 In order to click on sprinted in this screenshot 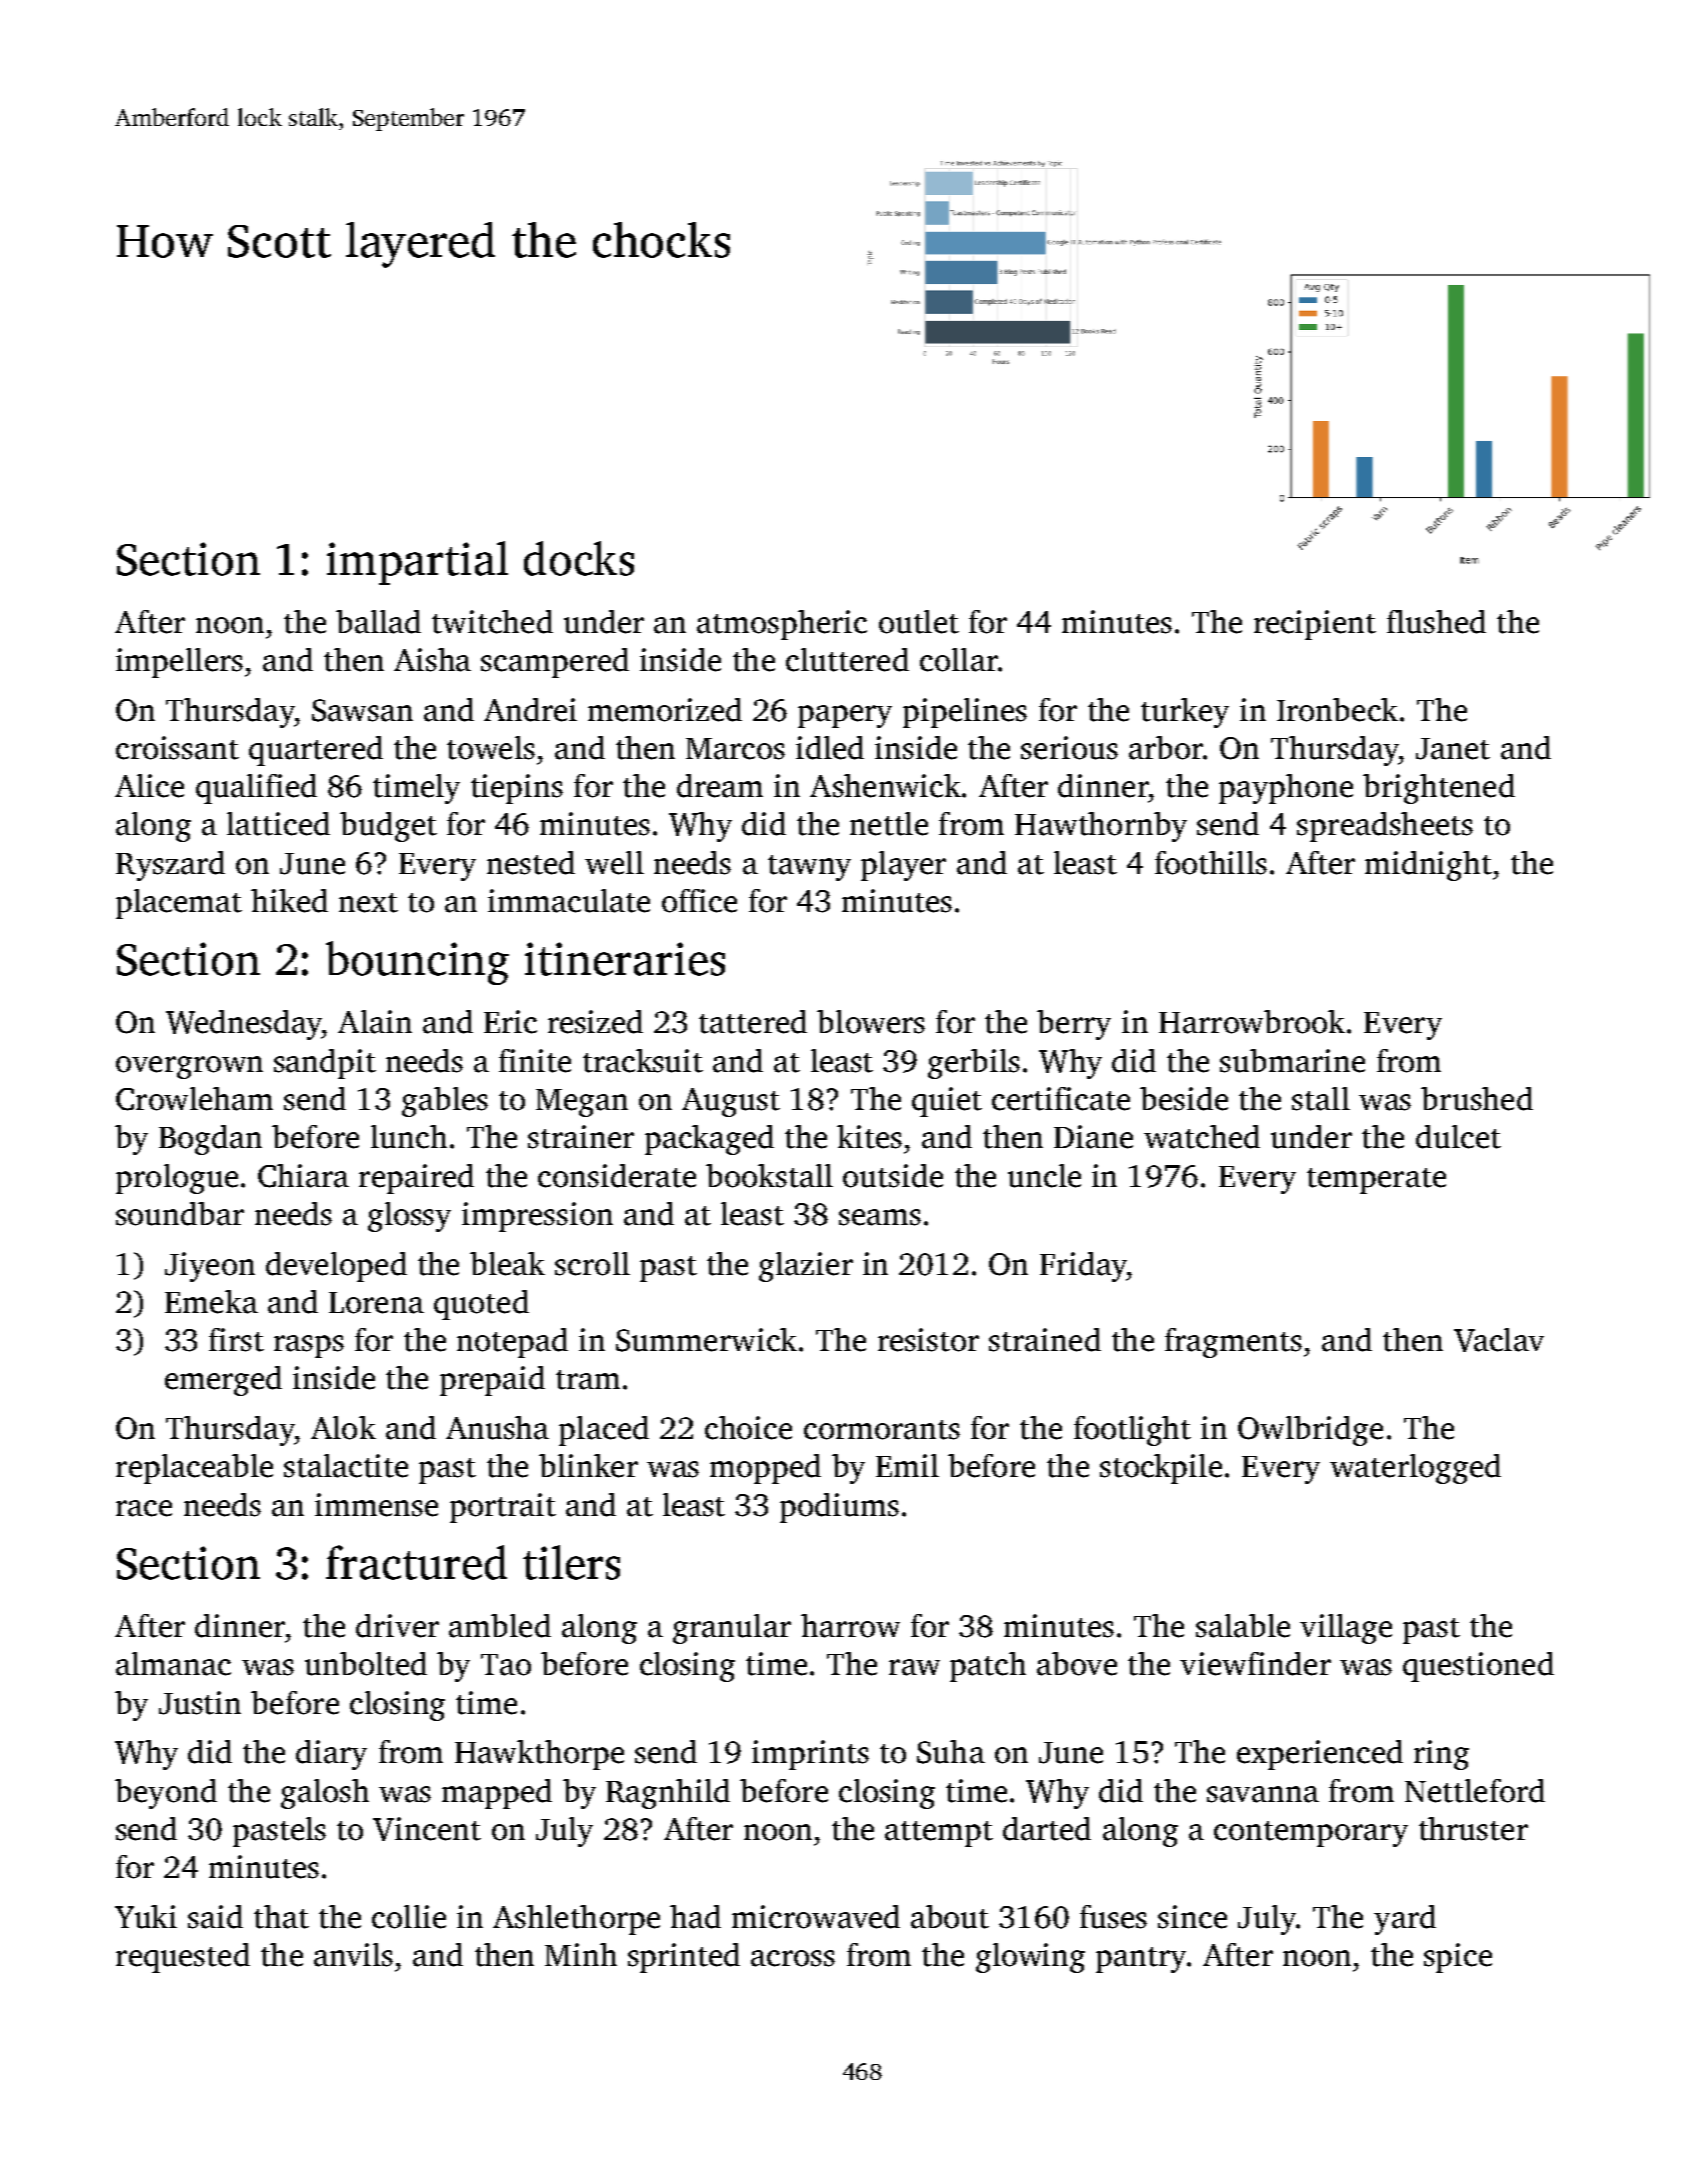, I will do `click(684, 1958)`.
